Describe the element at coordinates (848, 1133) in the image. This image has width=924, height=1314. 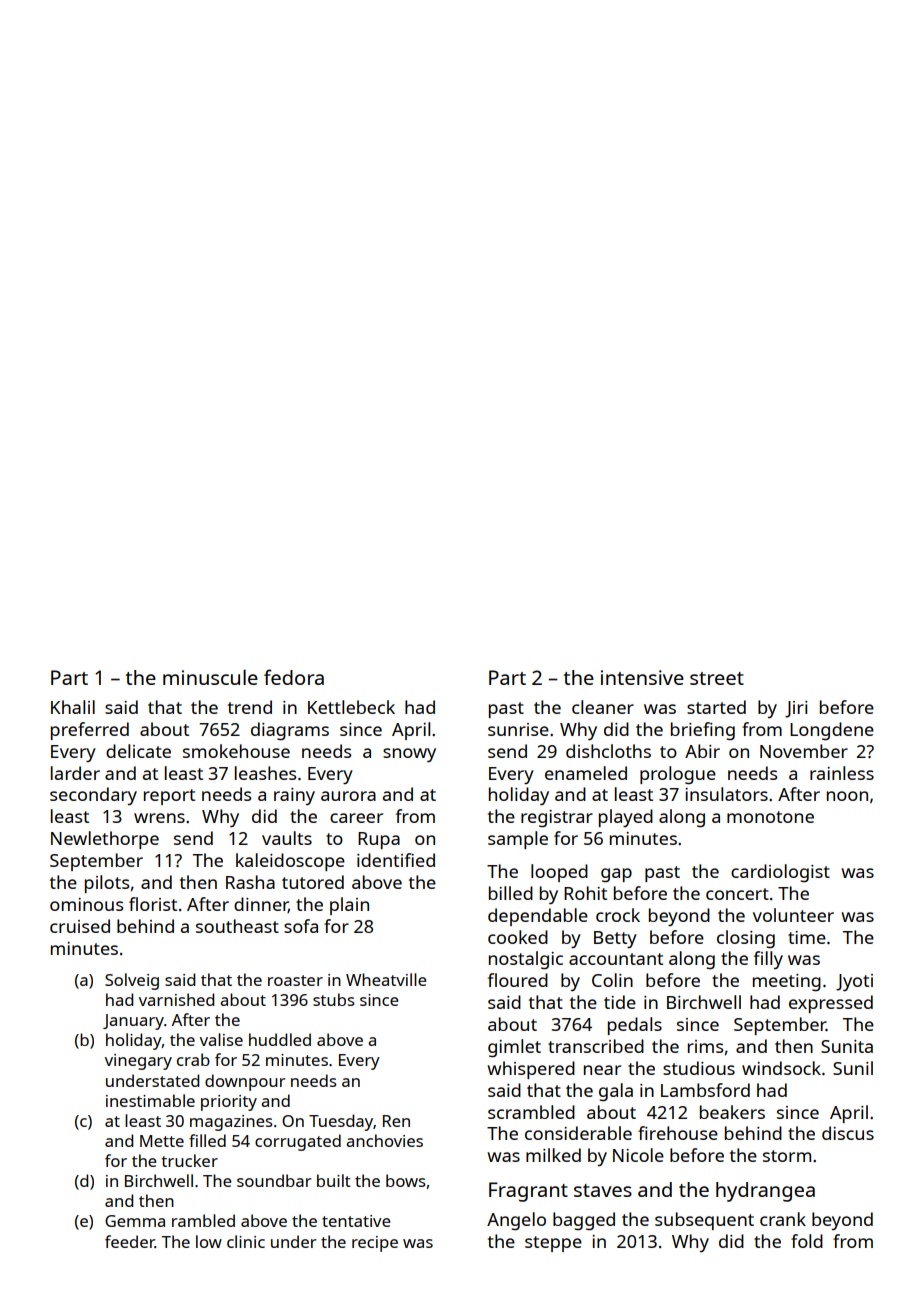
I see `discus` at that location.
